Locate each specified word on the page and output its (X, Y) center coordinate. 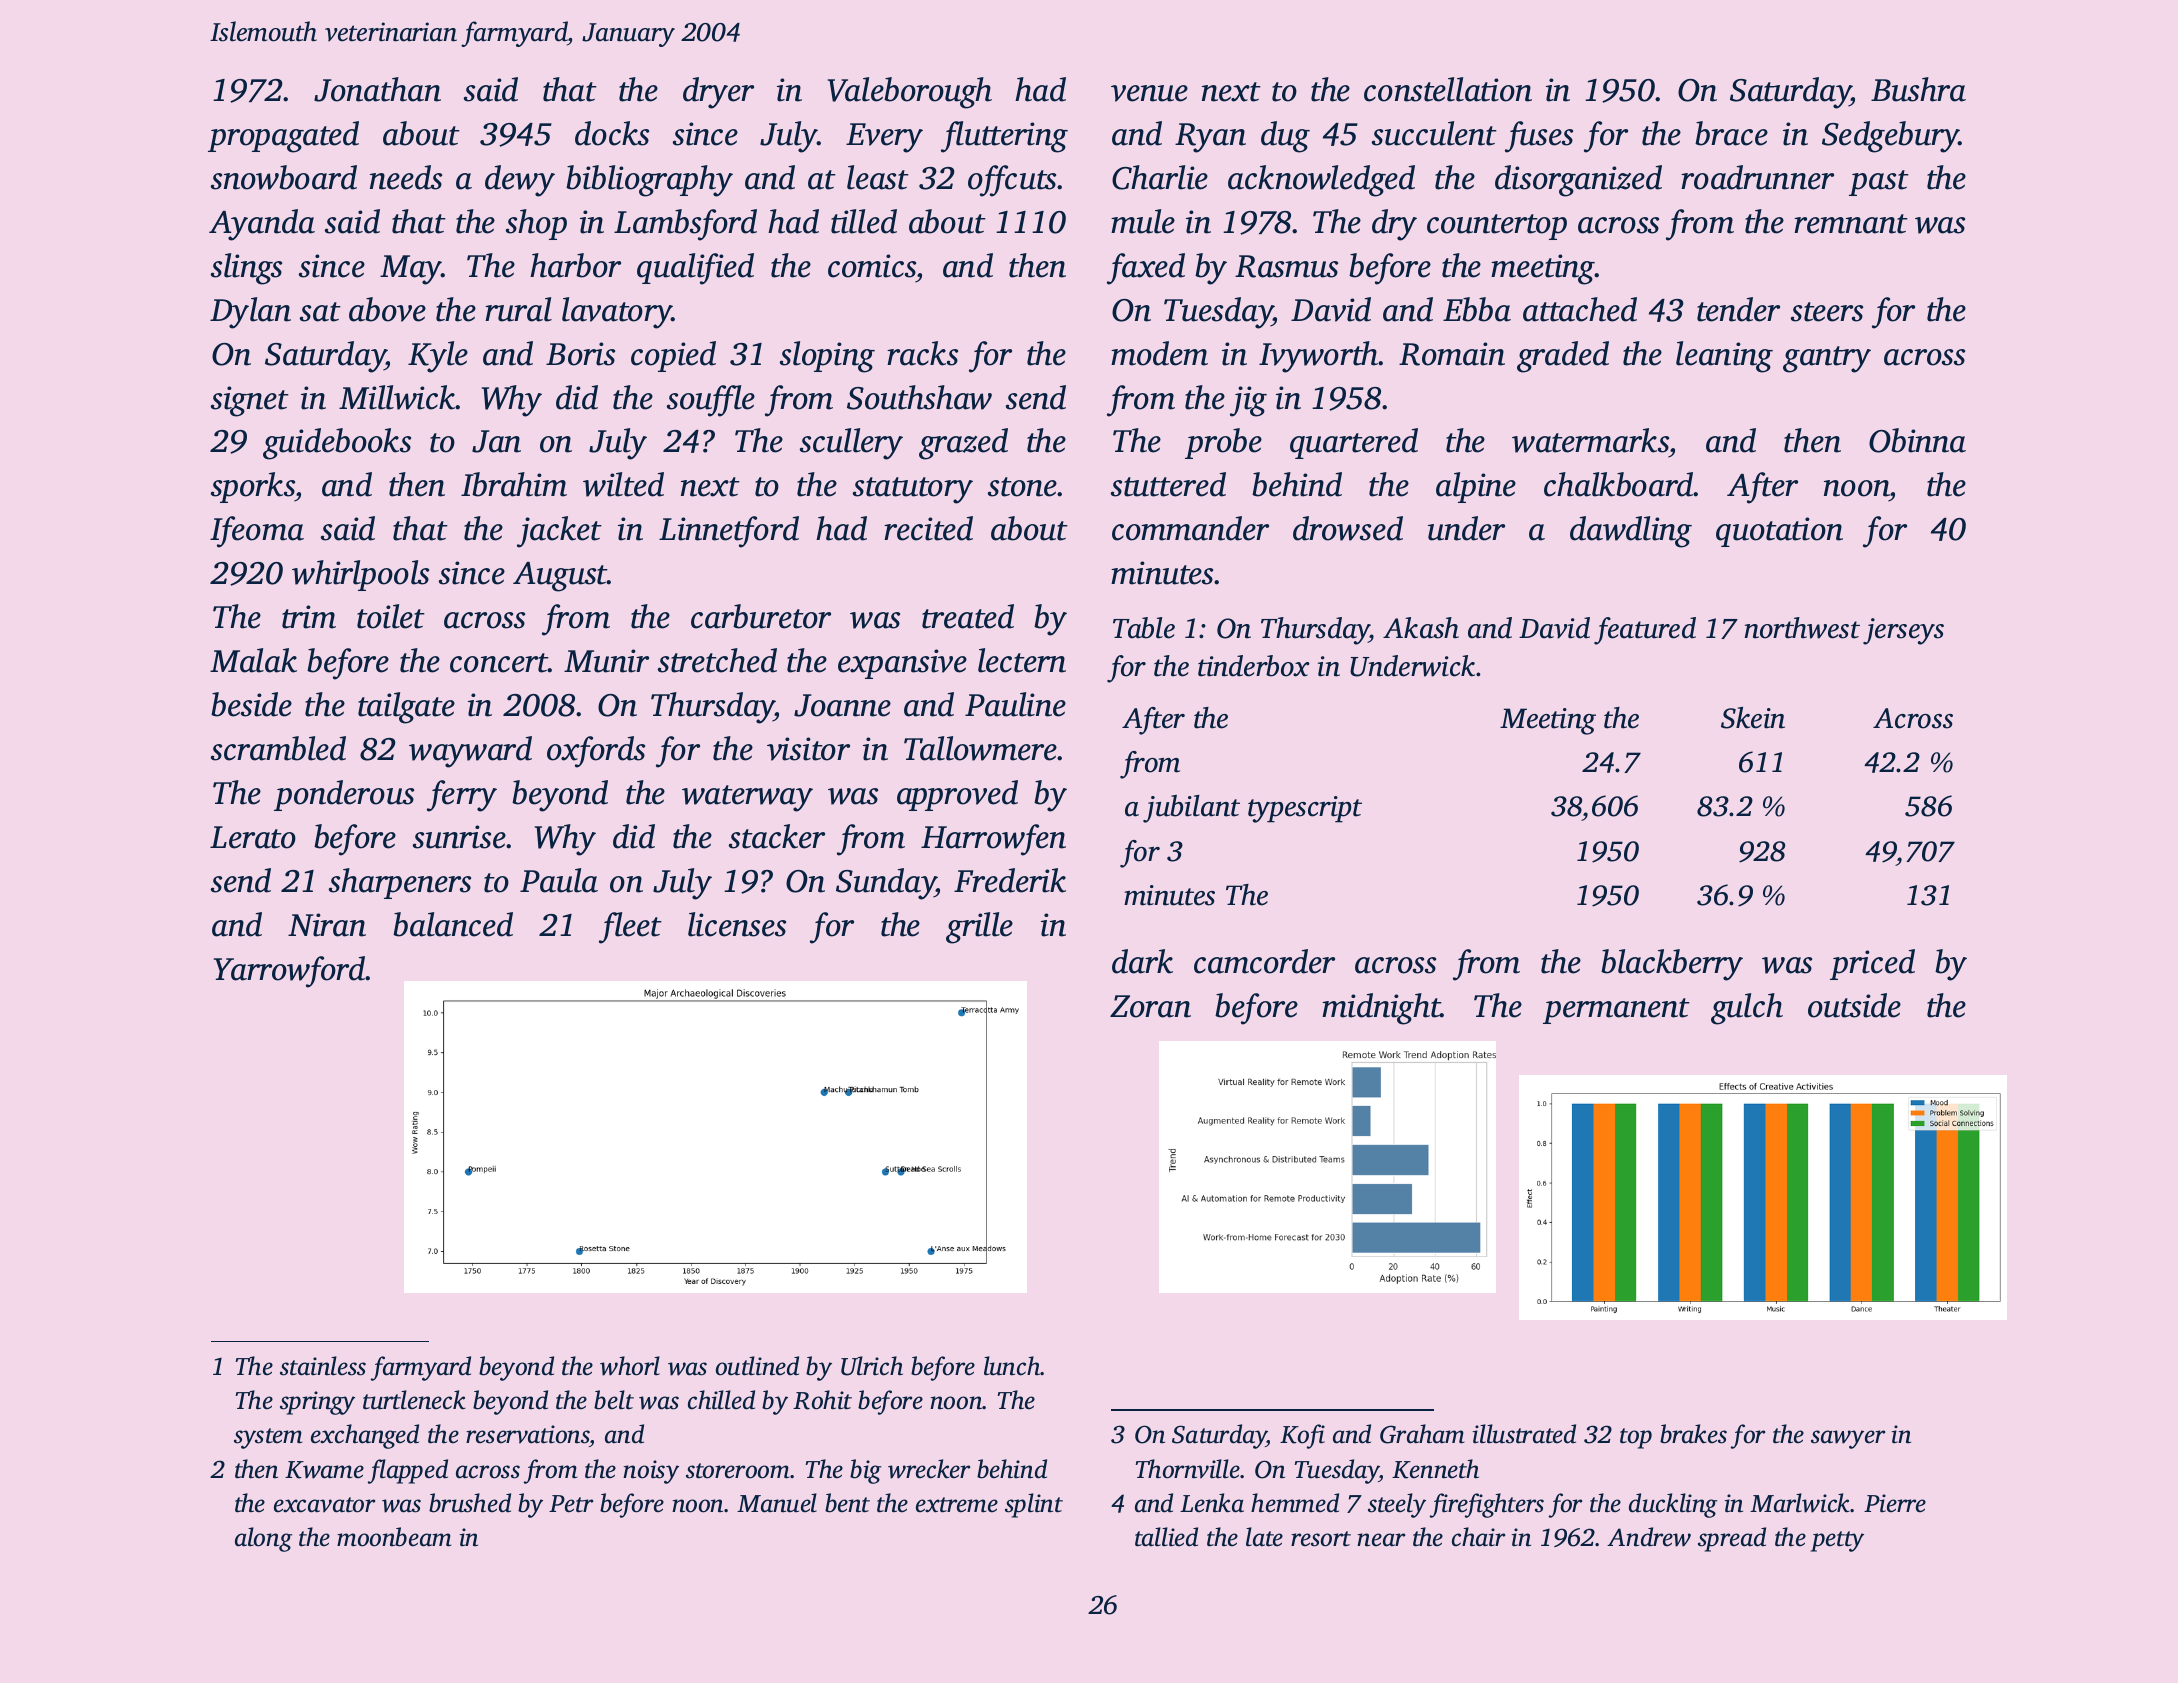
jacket (559, 532)
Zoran (1150, 1006)
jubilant (1191, 809)
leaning (1724, 357)
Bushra (1918, 89)
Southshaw (919, 397)
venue (1149, 93)
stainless (323, 1366)
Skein (1753, 718)
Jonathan (377, 89)
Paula (559, 880)
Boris (580, 354)
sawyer (1848, 1439)
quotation (1779, 532)
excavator (324, 1505)
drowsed (1348, 528)
